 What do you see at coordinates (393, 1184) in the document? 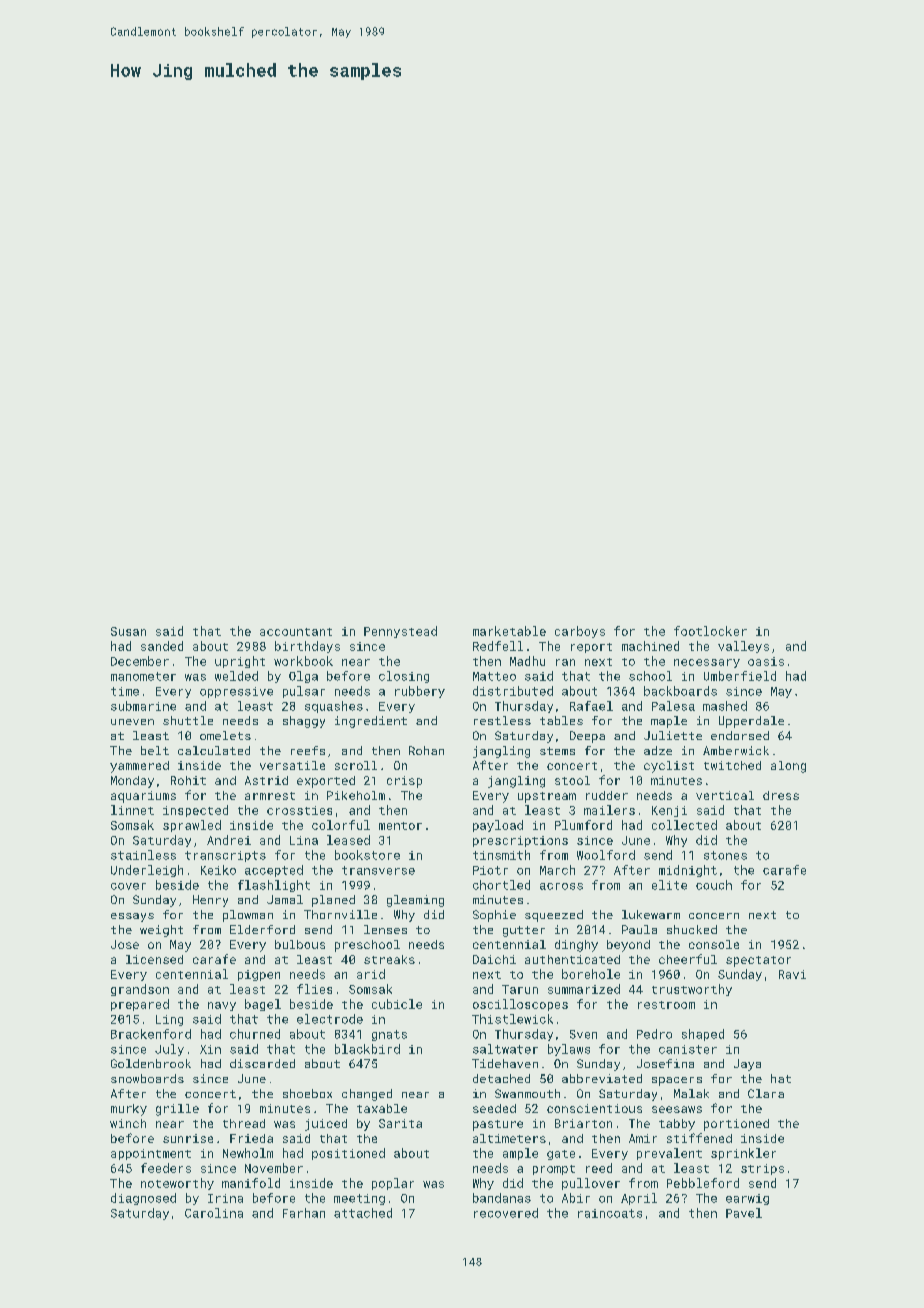
I see `poplar` at bounding box center [393, 1184].
